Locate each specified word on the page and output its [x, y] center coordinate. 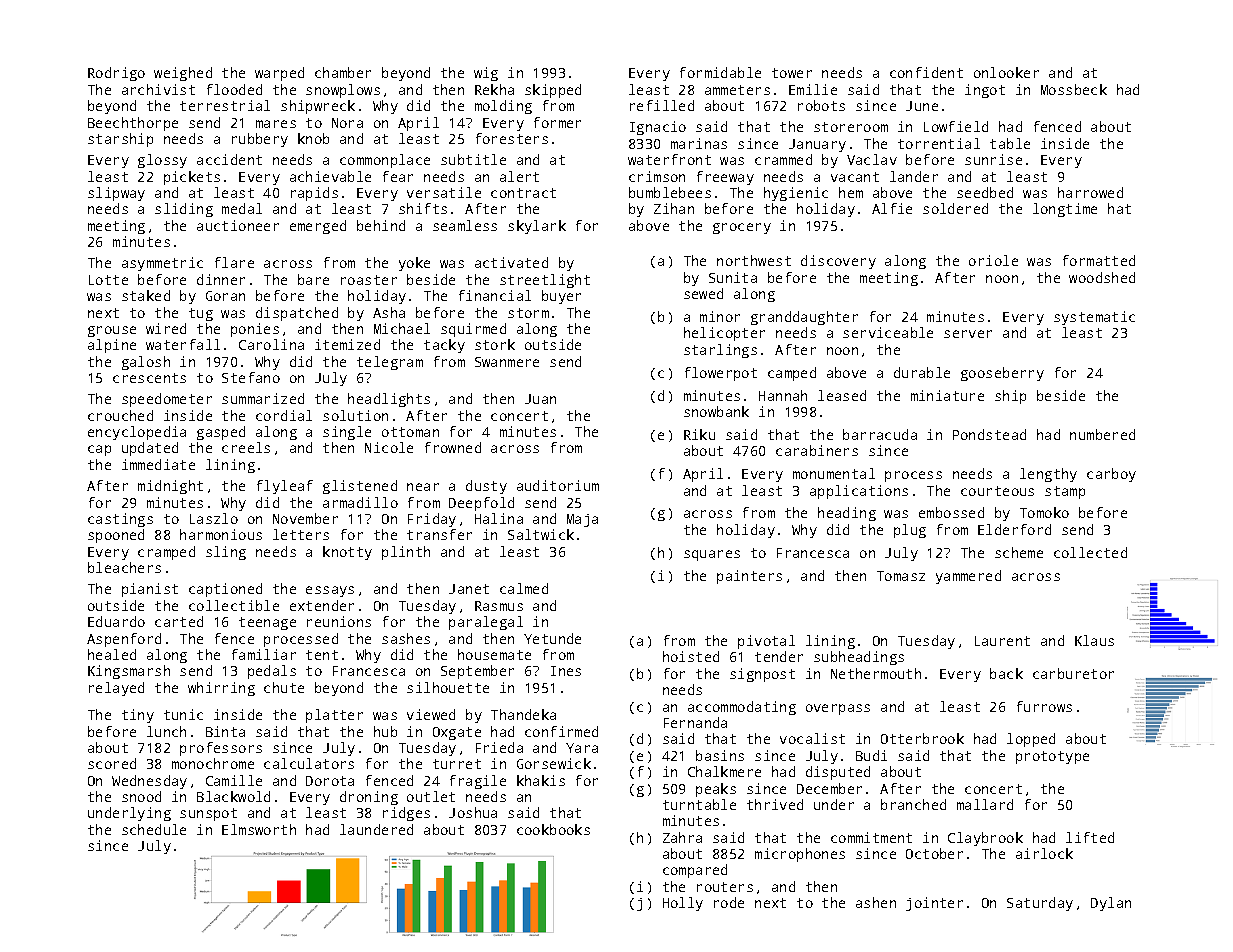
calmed [524, 588]
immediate [158, 464]
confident [926, 72]
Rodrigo [116, 74]
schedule [154, 829]
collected [1090, 552]
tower [792, 73]
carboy [1111, 475]
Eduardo [116, 621]
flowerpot [721, 374]
